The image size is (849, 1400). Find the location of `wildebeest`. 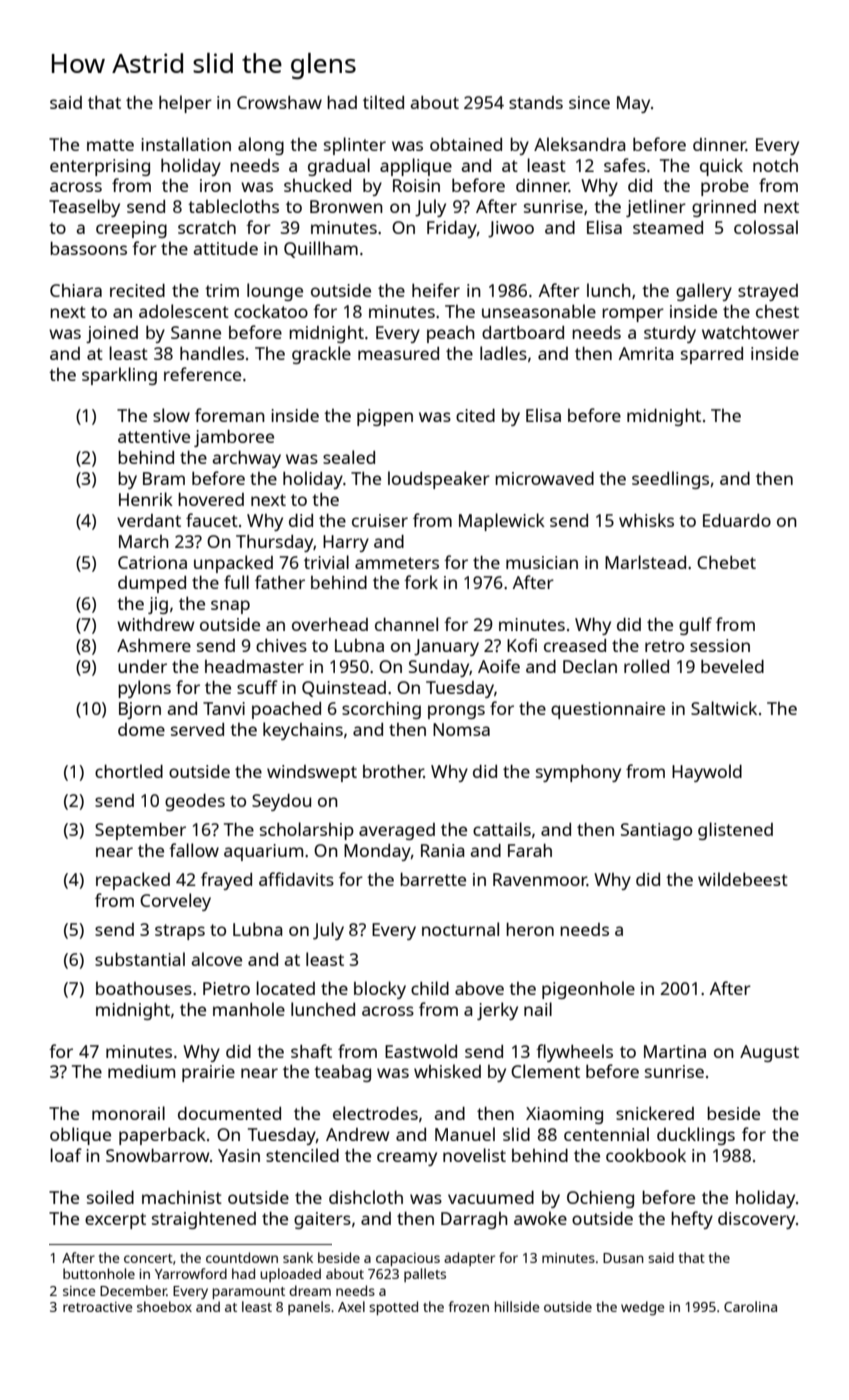

wildebeest is located at coordinates (743, 879).
